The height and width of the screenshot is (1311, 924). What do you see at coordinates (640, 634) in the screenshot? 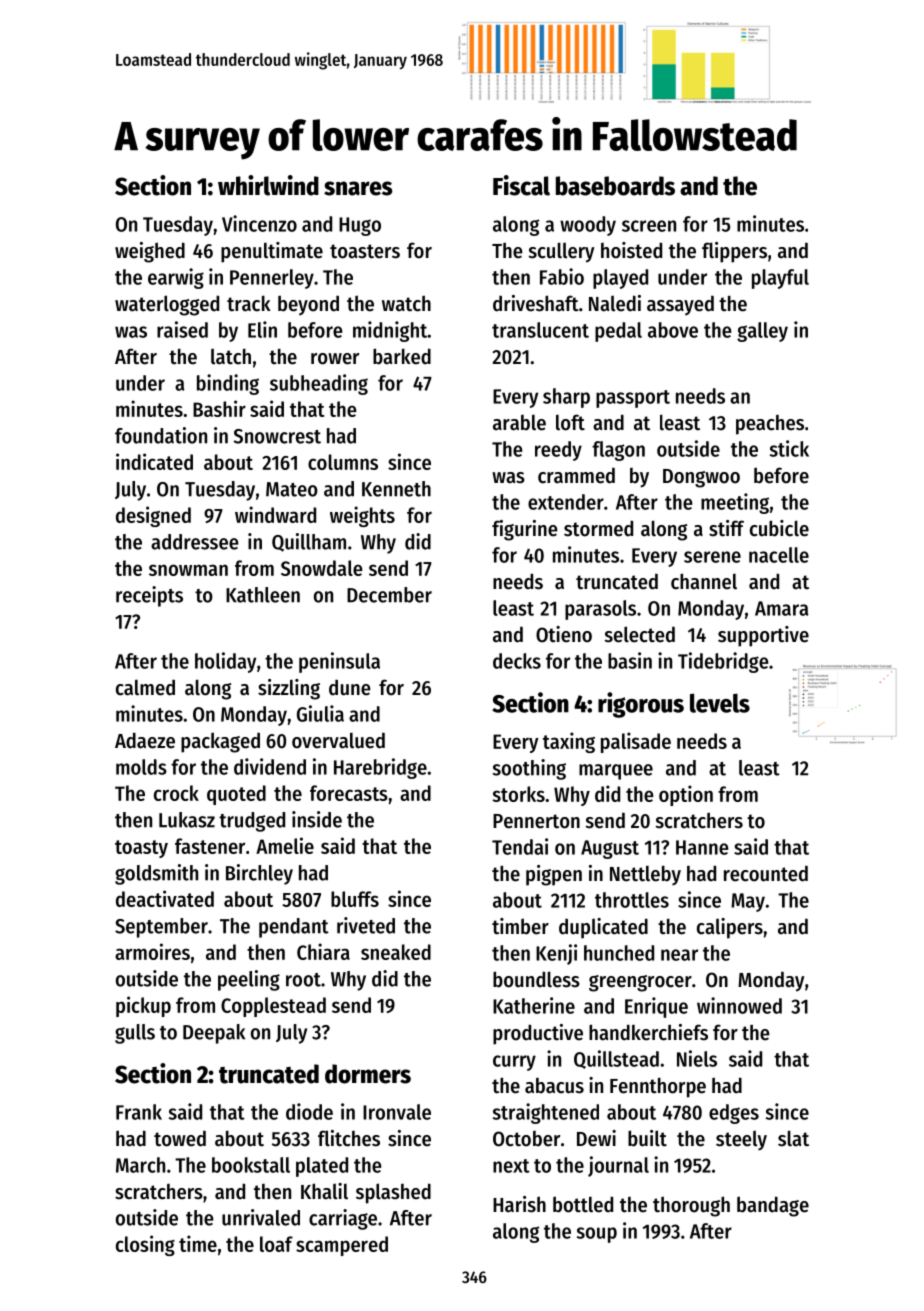
I see `selected` at bounding box center [640, 634].
